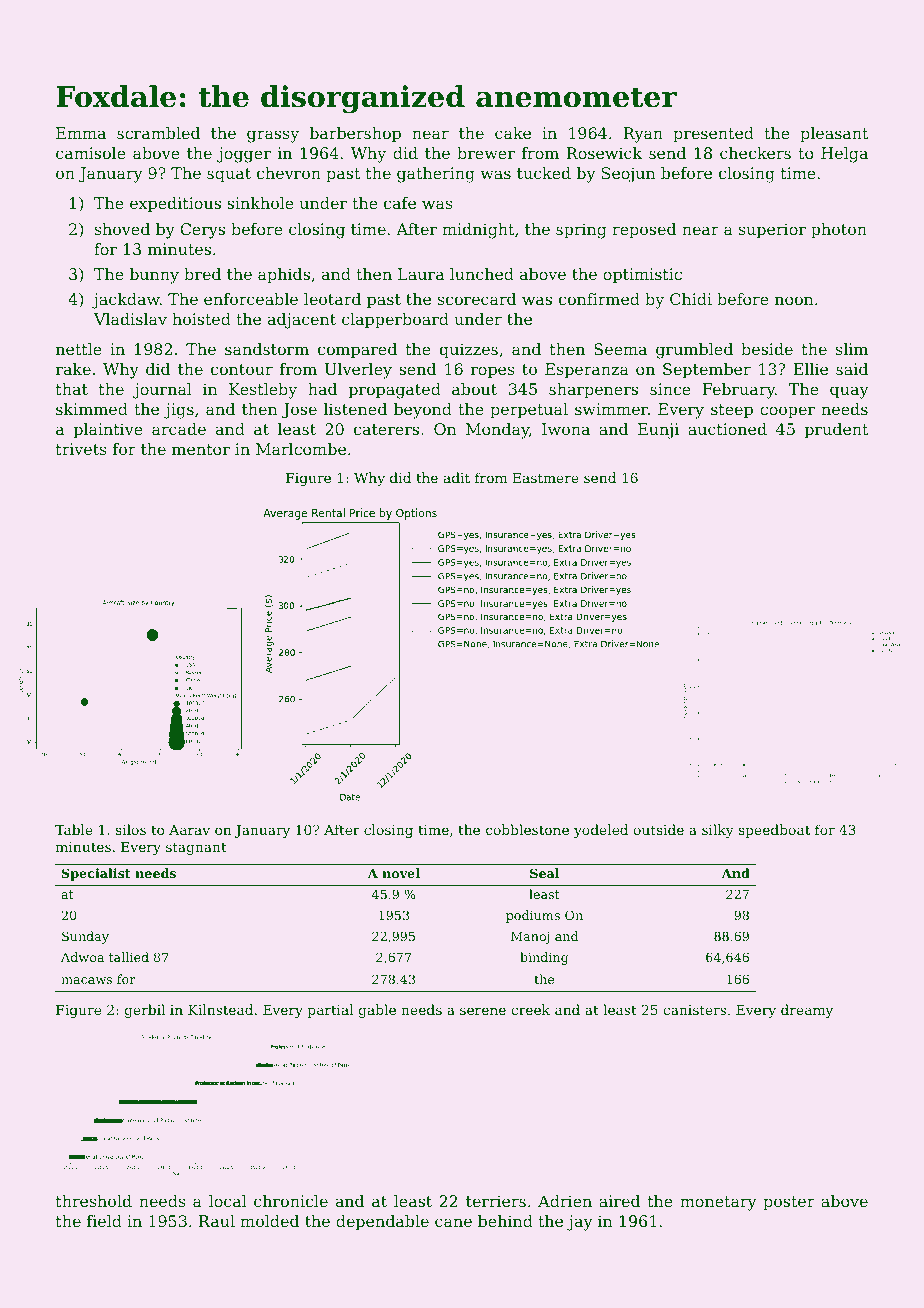 The image size is (924, 1308). Describe the element at coordinates (694, 1010) in the document. I see `canisters` at that location.
